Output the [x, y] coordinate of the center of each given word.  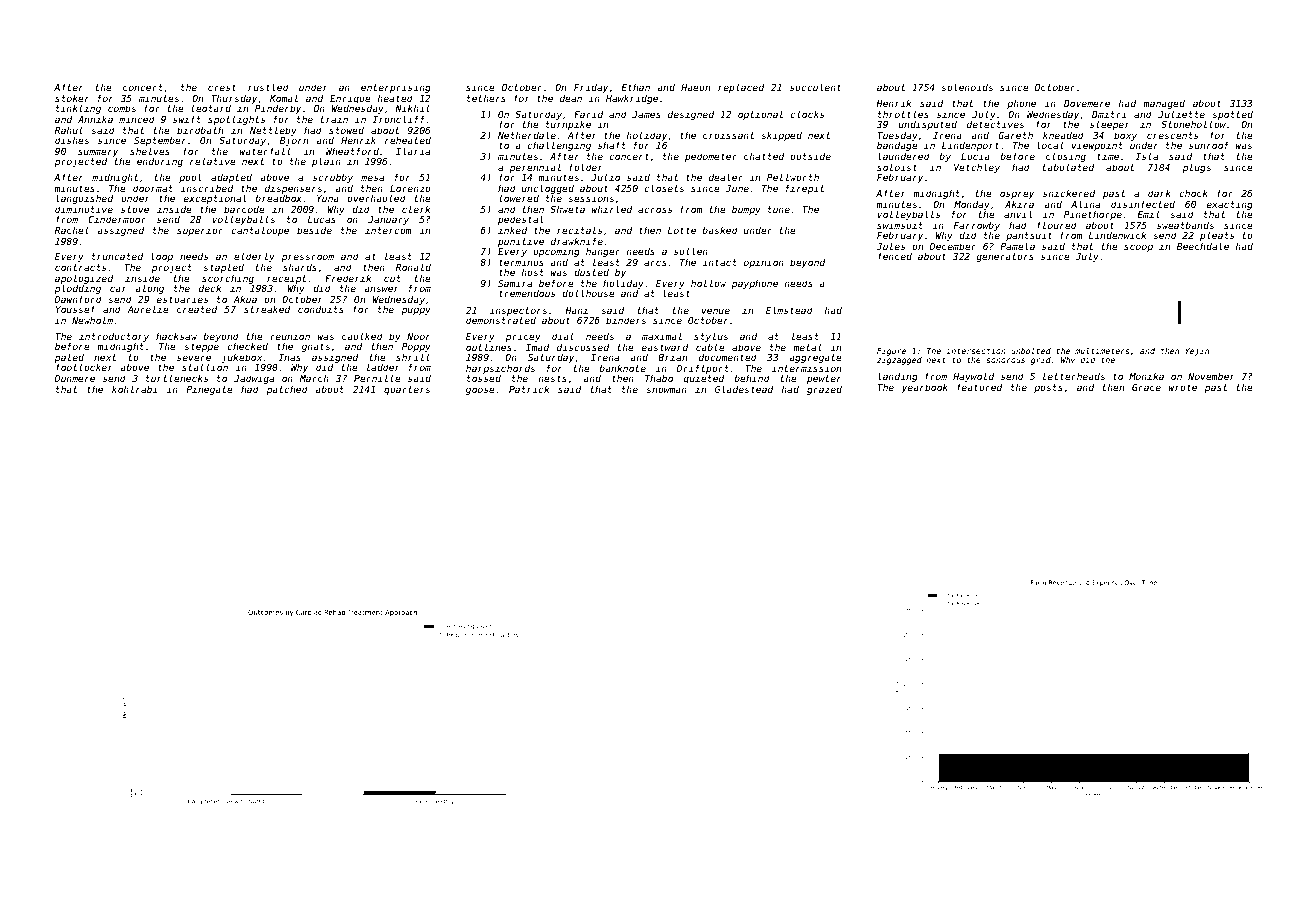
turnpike [568, 125]
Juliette [1181, 114]
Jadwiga [254, 379]
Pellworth [793, 177]
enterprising [396, 88]
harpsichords [500, 369]
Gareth [1015, 135]
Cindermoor [117, 219]
